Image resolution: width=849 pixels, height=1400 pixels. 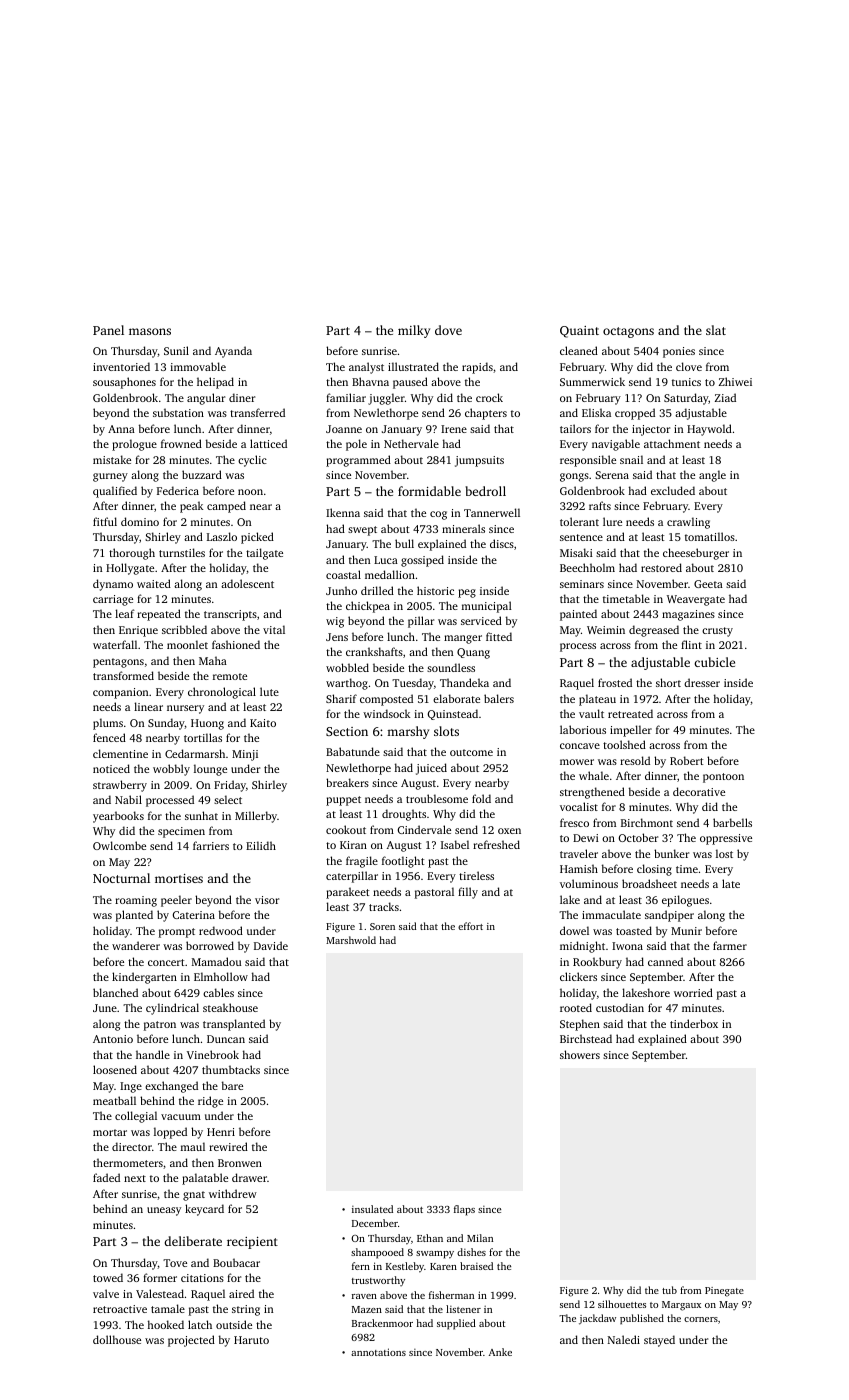 What do you see at coordinates (117, 1339) in the screenshot?
I see `dollhouse` at bounding box center [117, 1339].
